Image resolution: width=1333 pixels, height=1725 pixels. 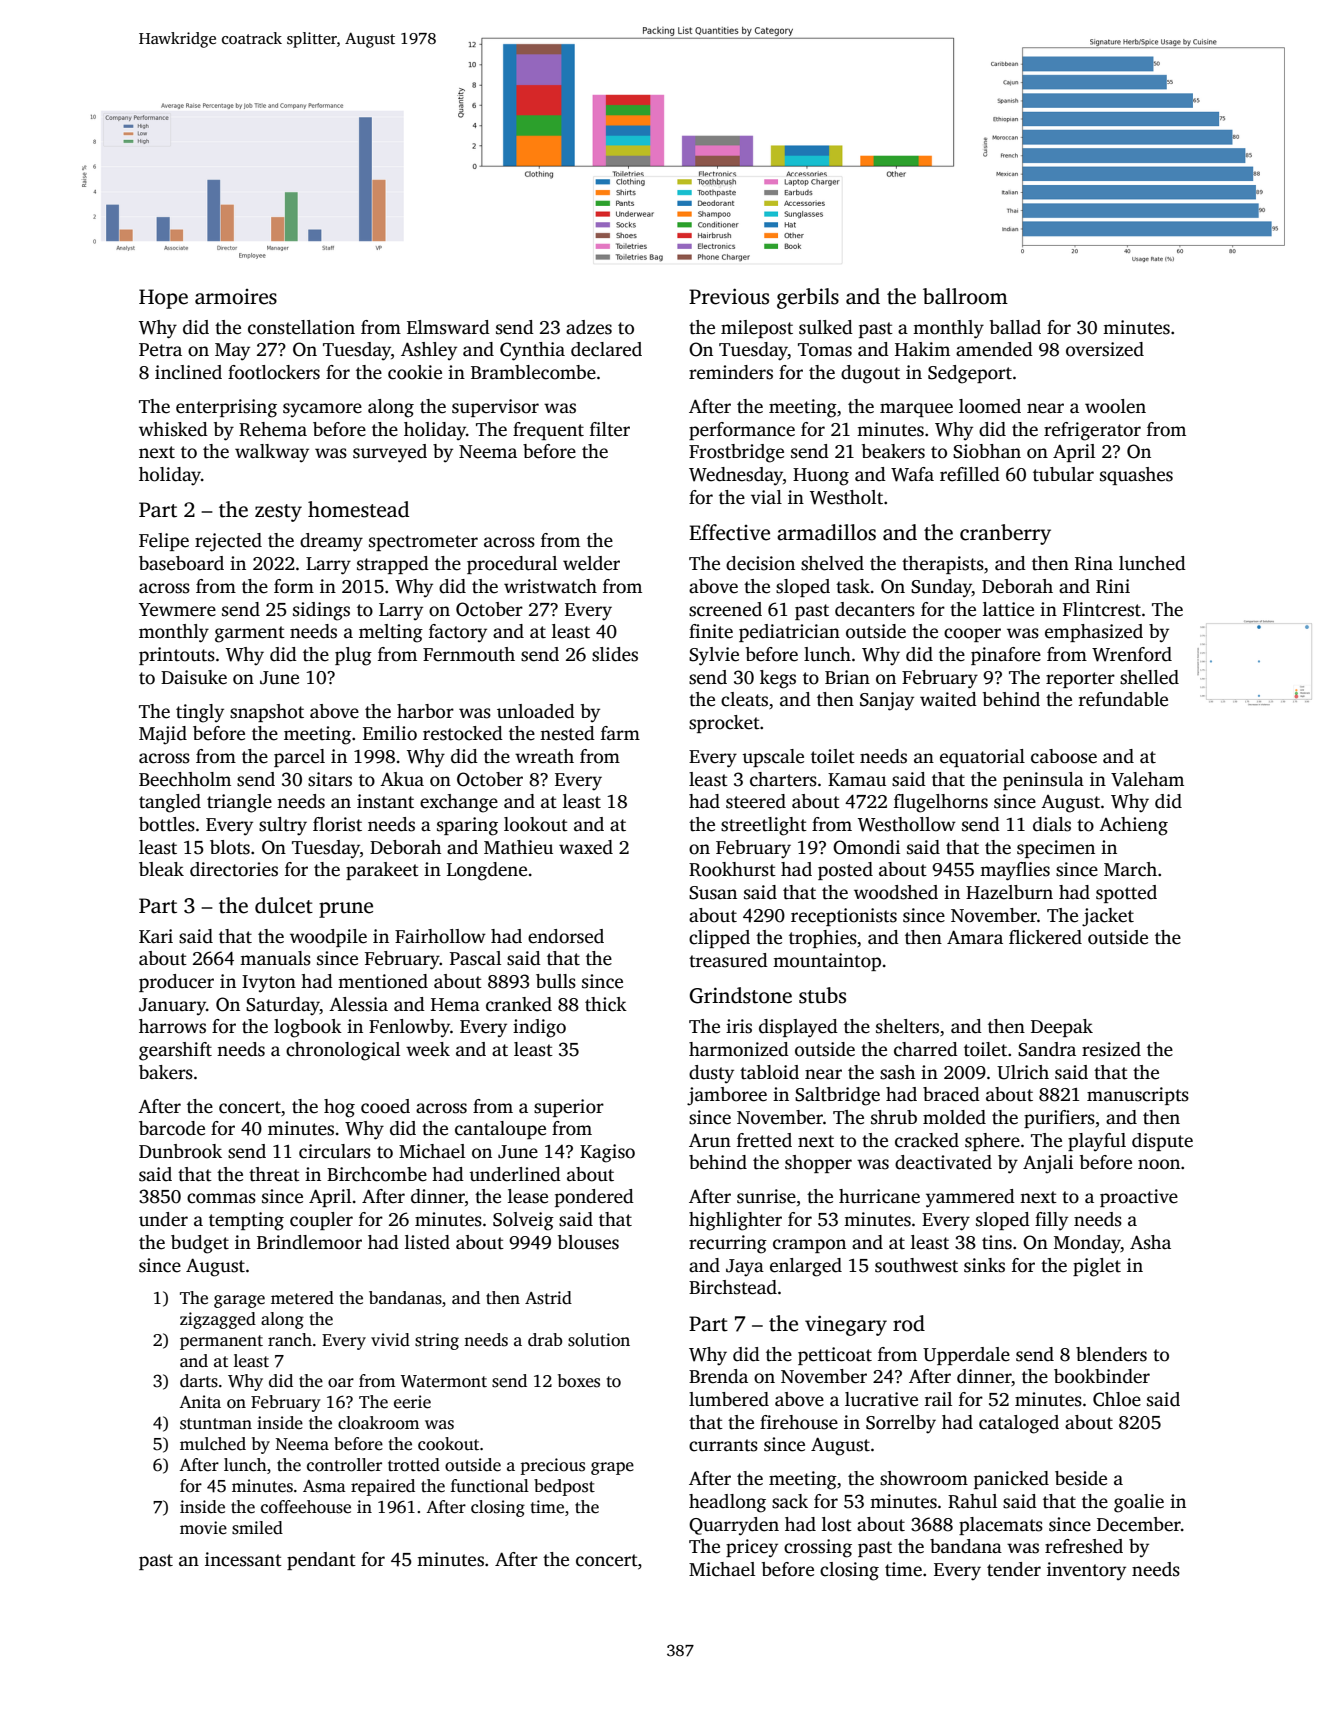 What do you see at coordinates (818, 1548) in the image?
I see `crossing` at bounding box center [818, 1548].
